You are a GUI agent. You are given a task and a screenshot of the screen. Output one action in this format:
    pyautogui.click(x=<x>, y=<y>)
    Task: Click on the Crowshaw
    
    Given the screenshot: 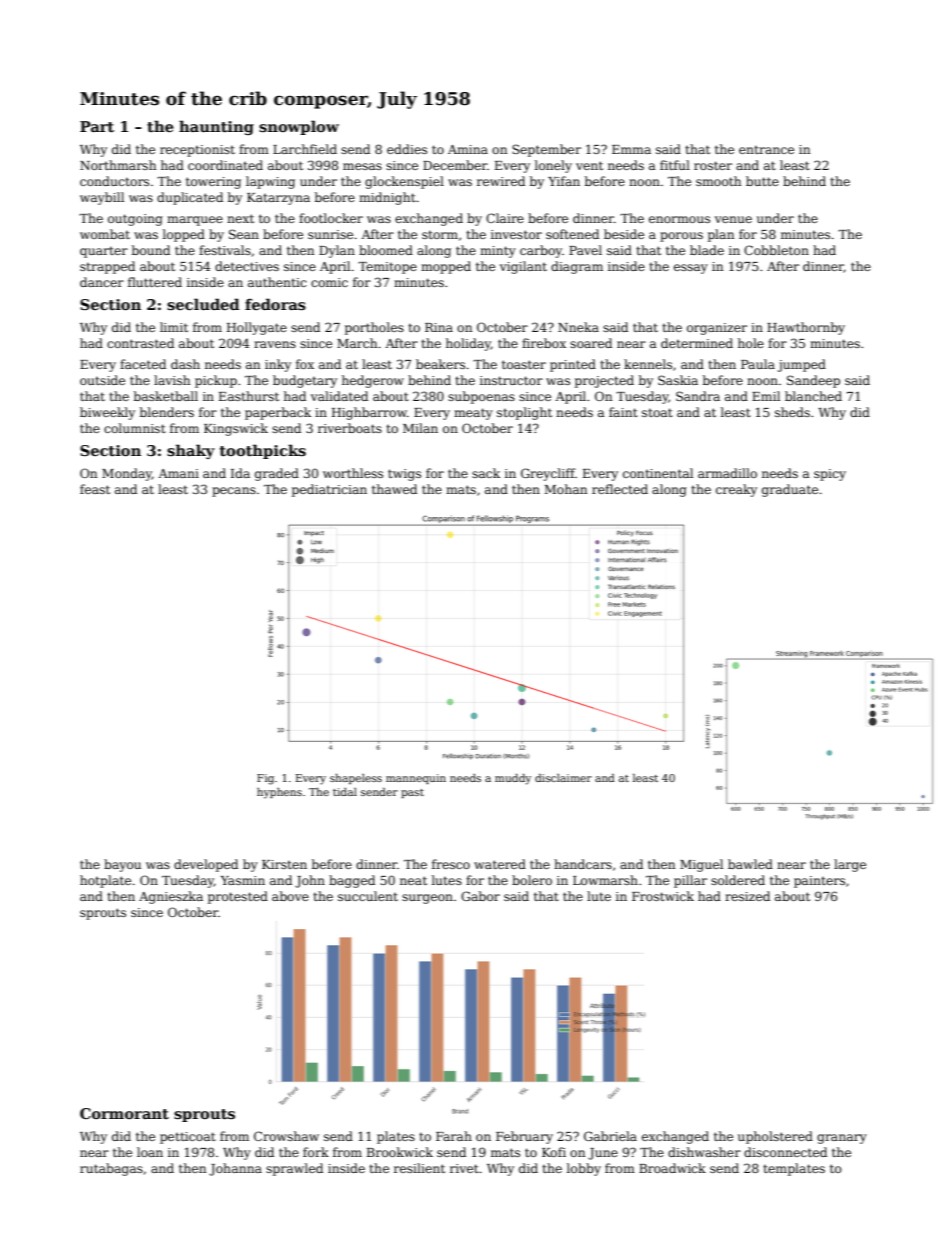 What is the action you would take?
    pyautogui.click(x=286, y=1136)
